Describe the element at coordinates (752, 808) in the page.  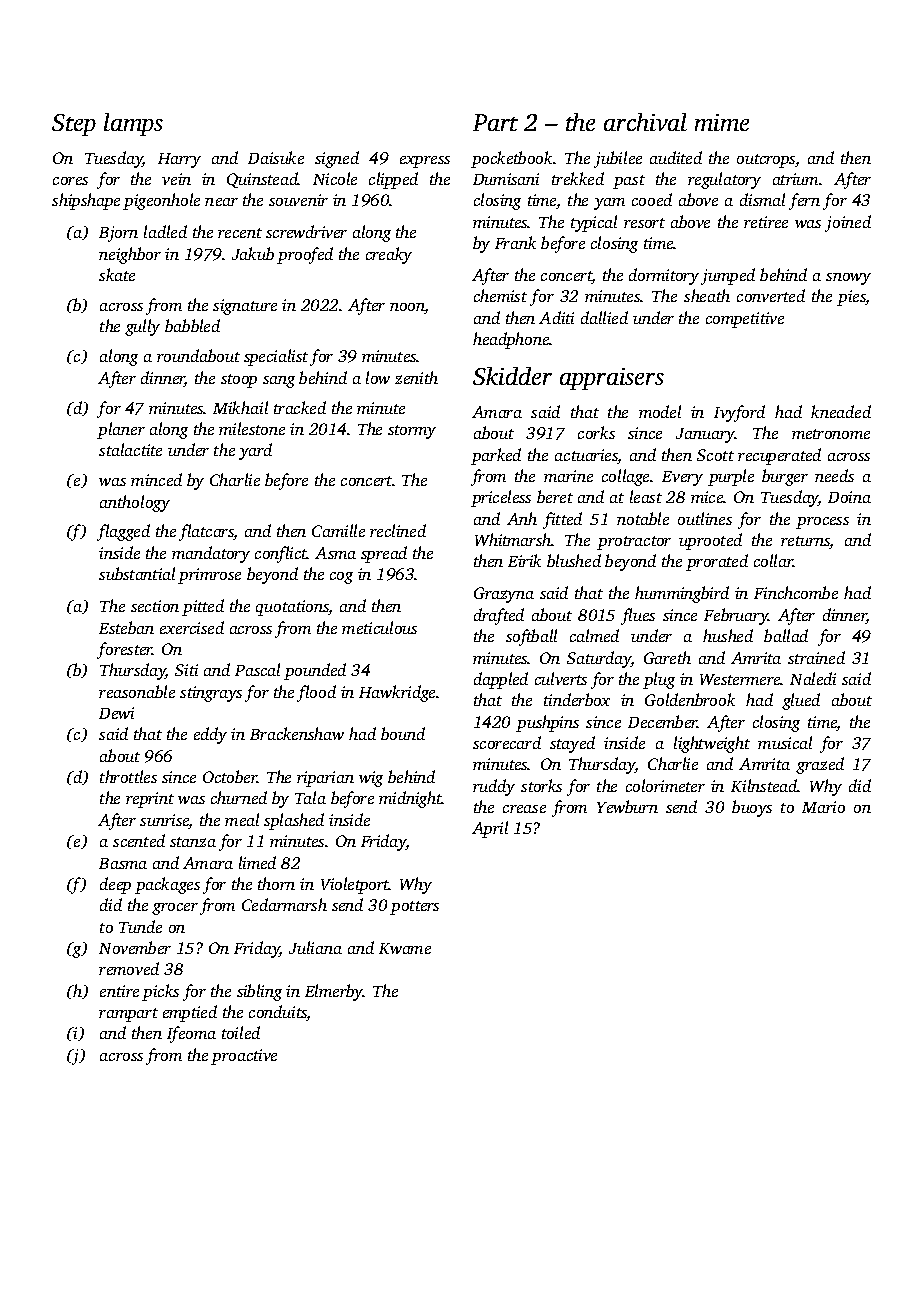
I see `buoys` at that location.
